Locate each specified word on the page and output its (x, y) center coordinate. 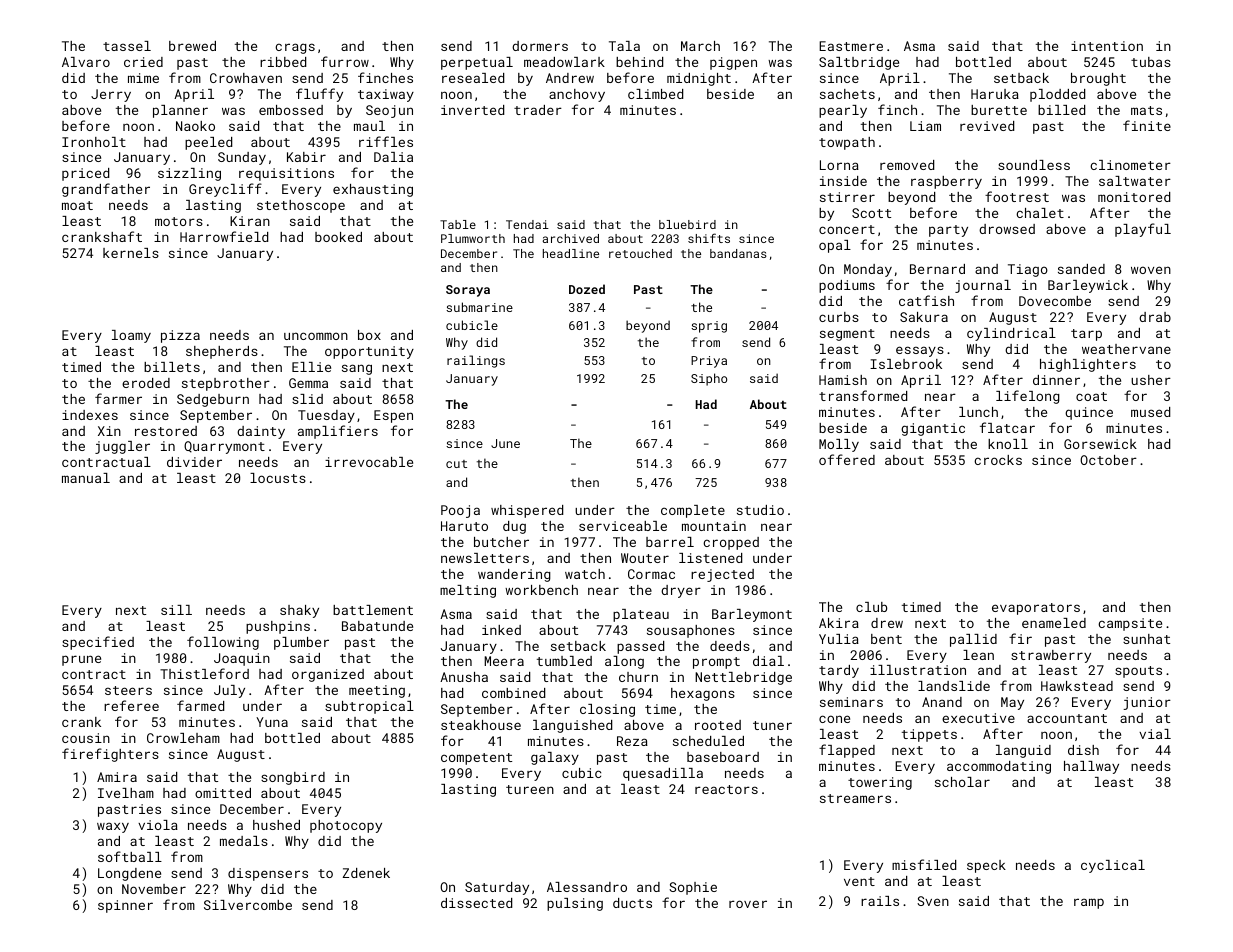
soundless (1034, 165)
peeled (208, 143)
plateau (641, 615)
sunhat (1146, 639)
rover (748, 904)
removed (907, 165)
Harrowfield (224, 236)
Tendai (527, 224)
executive (978, 718)
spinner (125, 906)
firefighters (110, 755)
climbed (655, 94)
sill (176, 610)
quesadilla (663, 774)
